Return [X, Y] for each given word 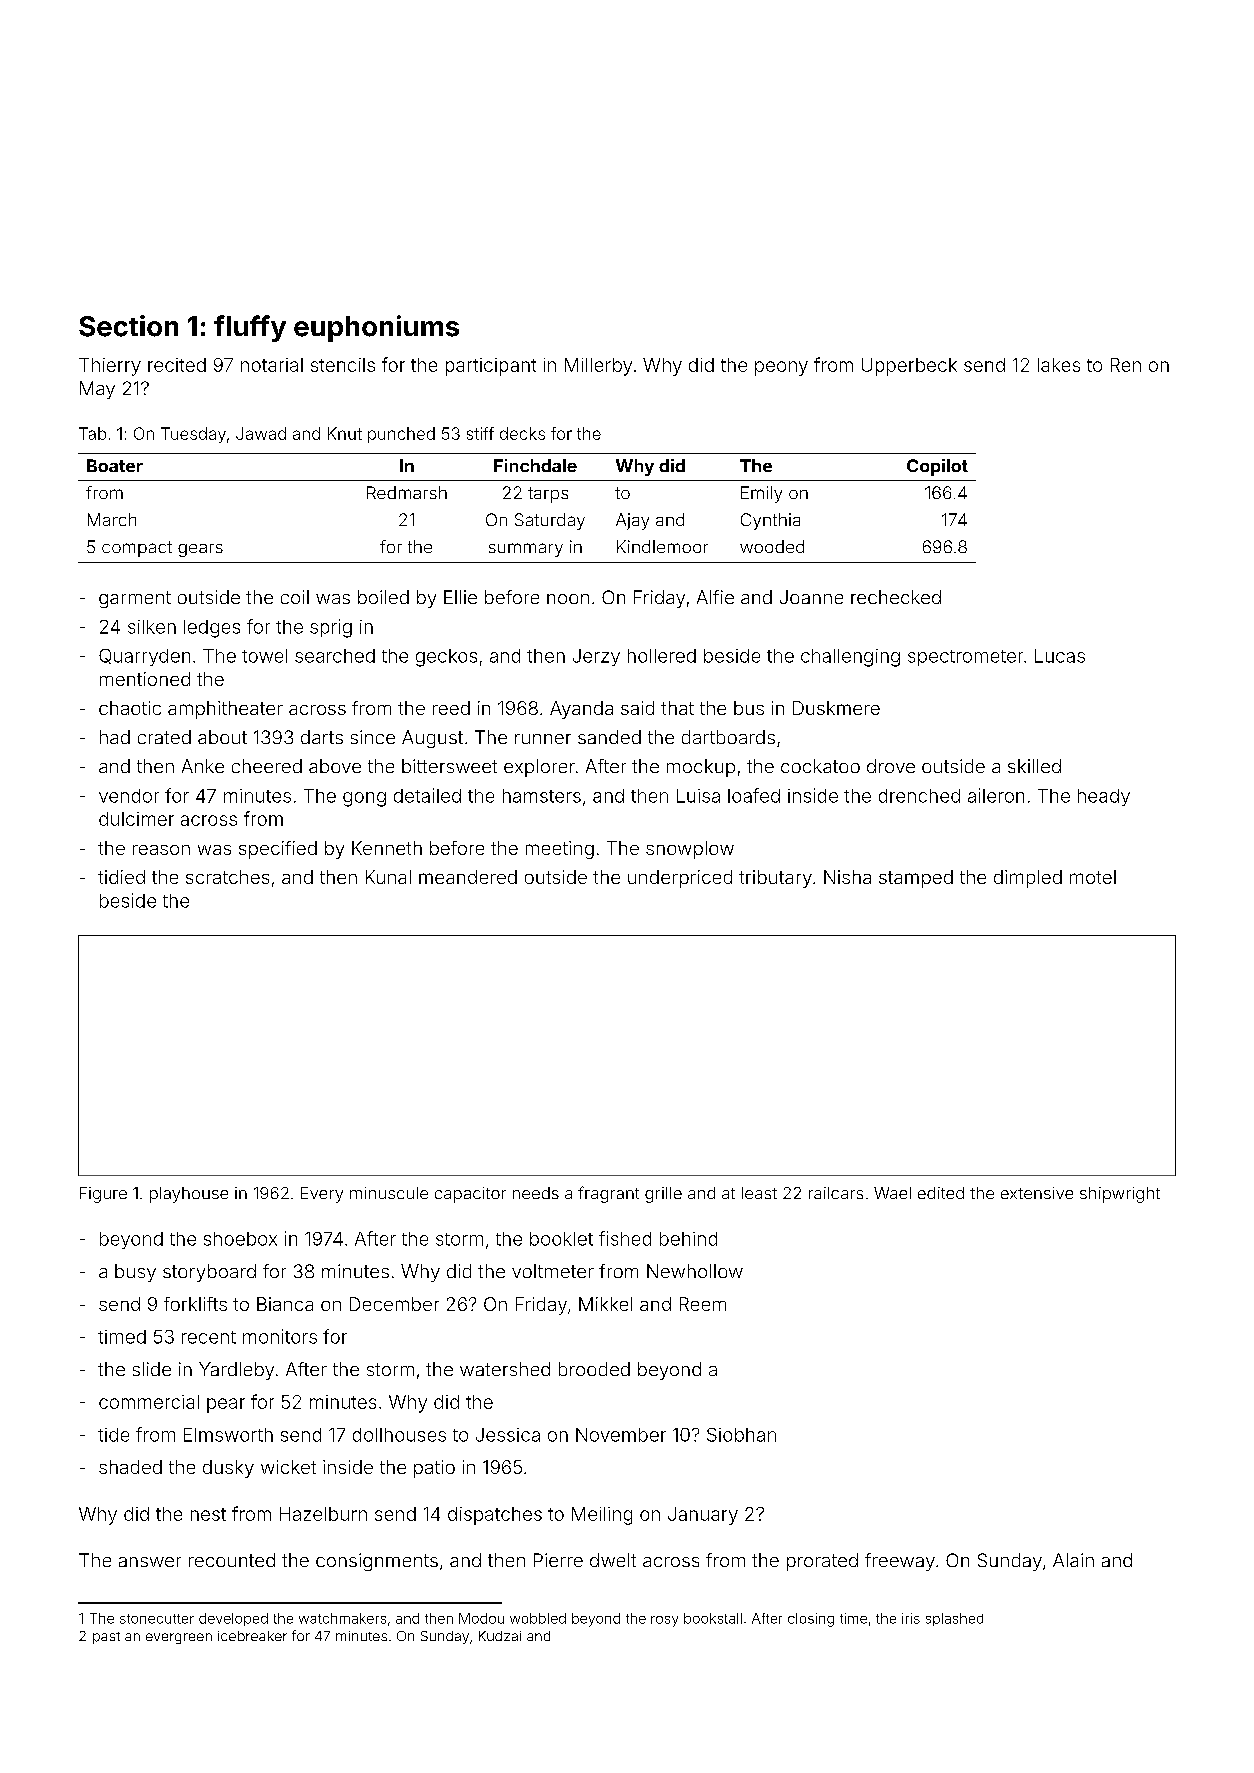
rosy [664, 1621]
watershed [505, 1369]
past [106, 1638]
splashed [954, 1619]
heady [1104, 797]
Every [322, 1195]
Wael [892, 1193]
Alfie [715, 597]
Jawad [261, 433]
